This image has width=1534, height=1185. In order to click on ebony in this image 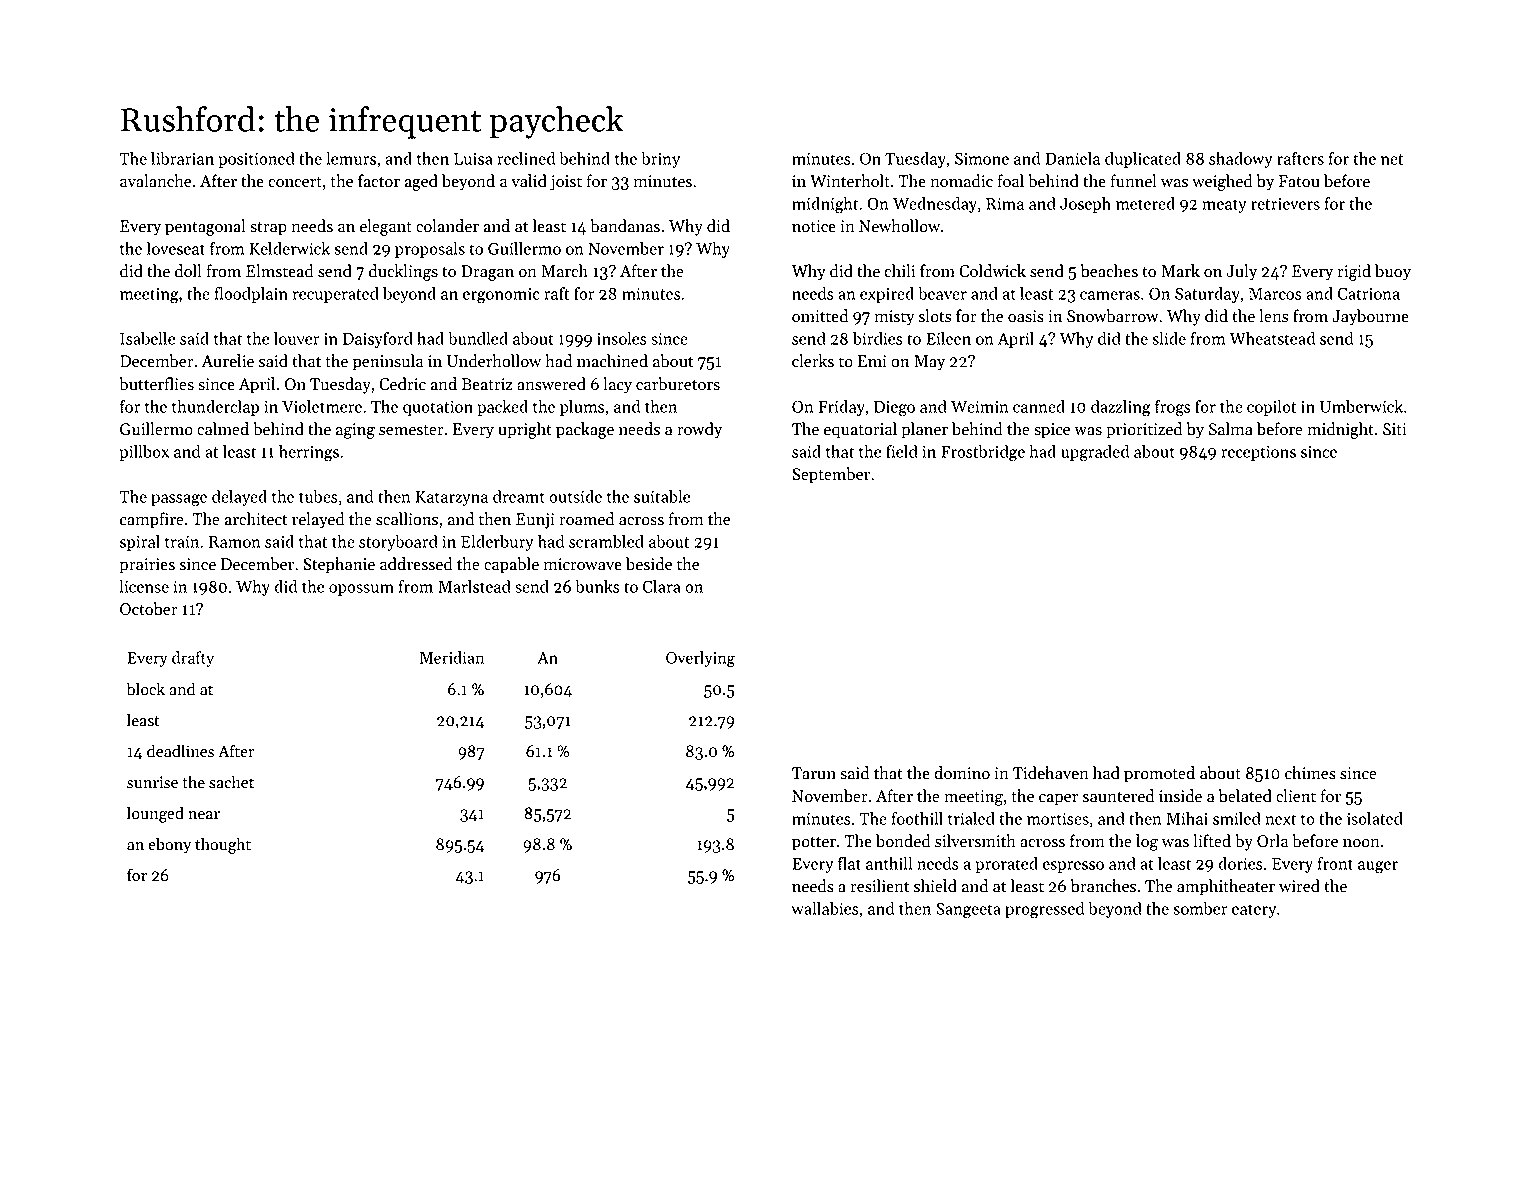, I will do `click(169, 845)`.
